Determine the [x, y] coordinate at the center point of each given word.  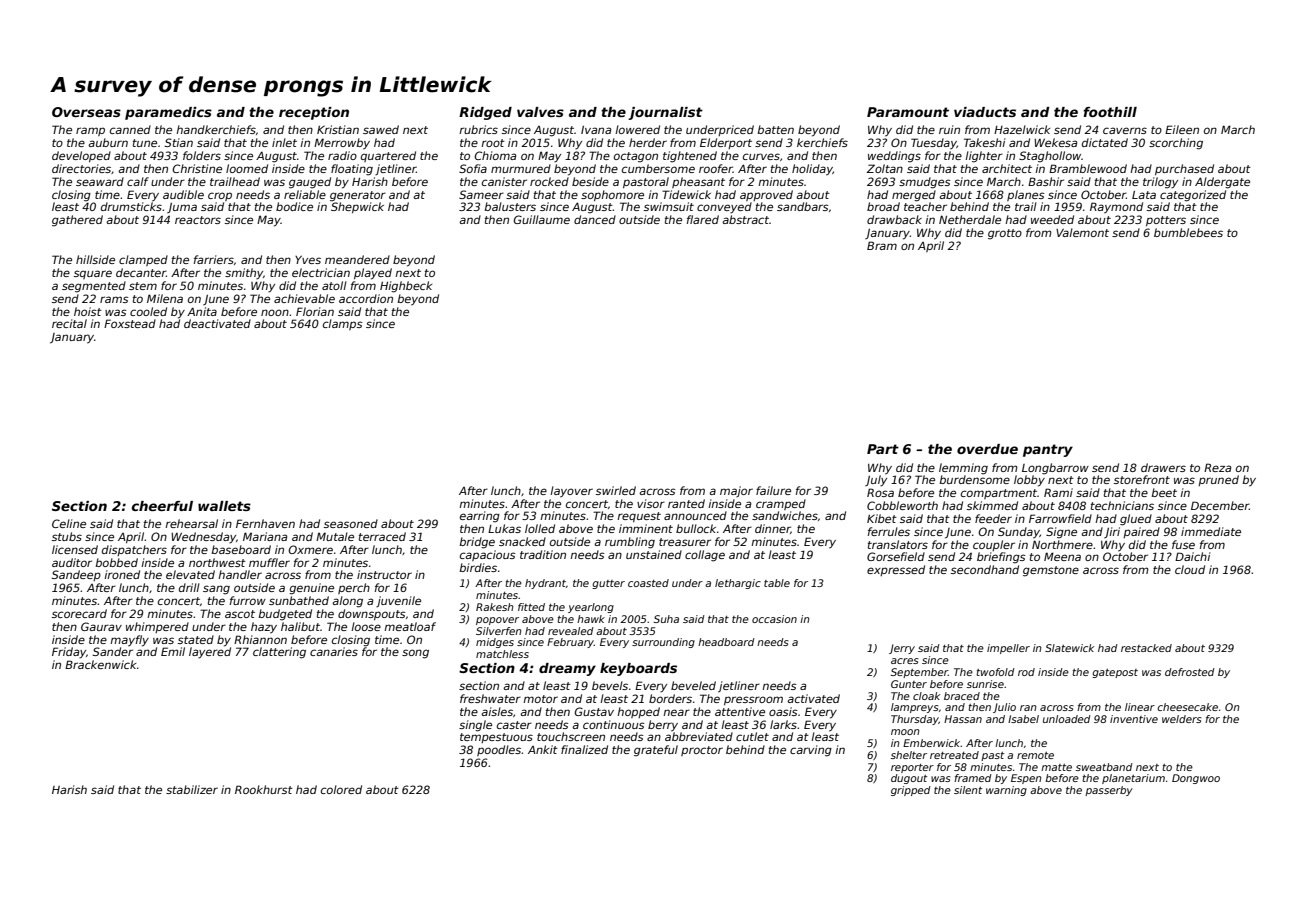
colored [341, 789]
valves [540, 112]
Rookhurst [264, 789]
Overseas [86, 112]
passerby [1109, 791]
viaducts [985, 112]
